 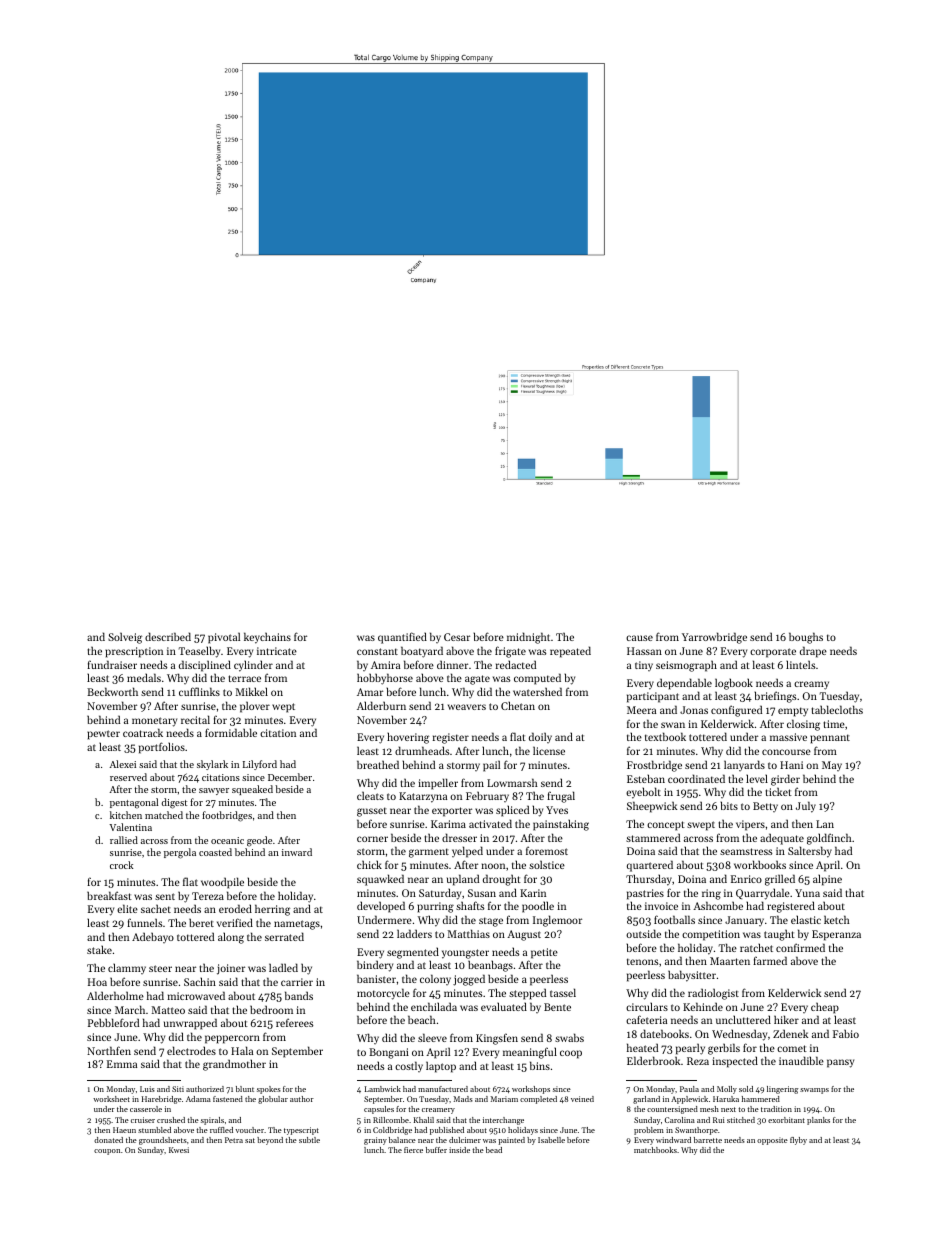 I want to click on Solveig, so click(x=125, y=638).
